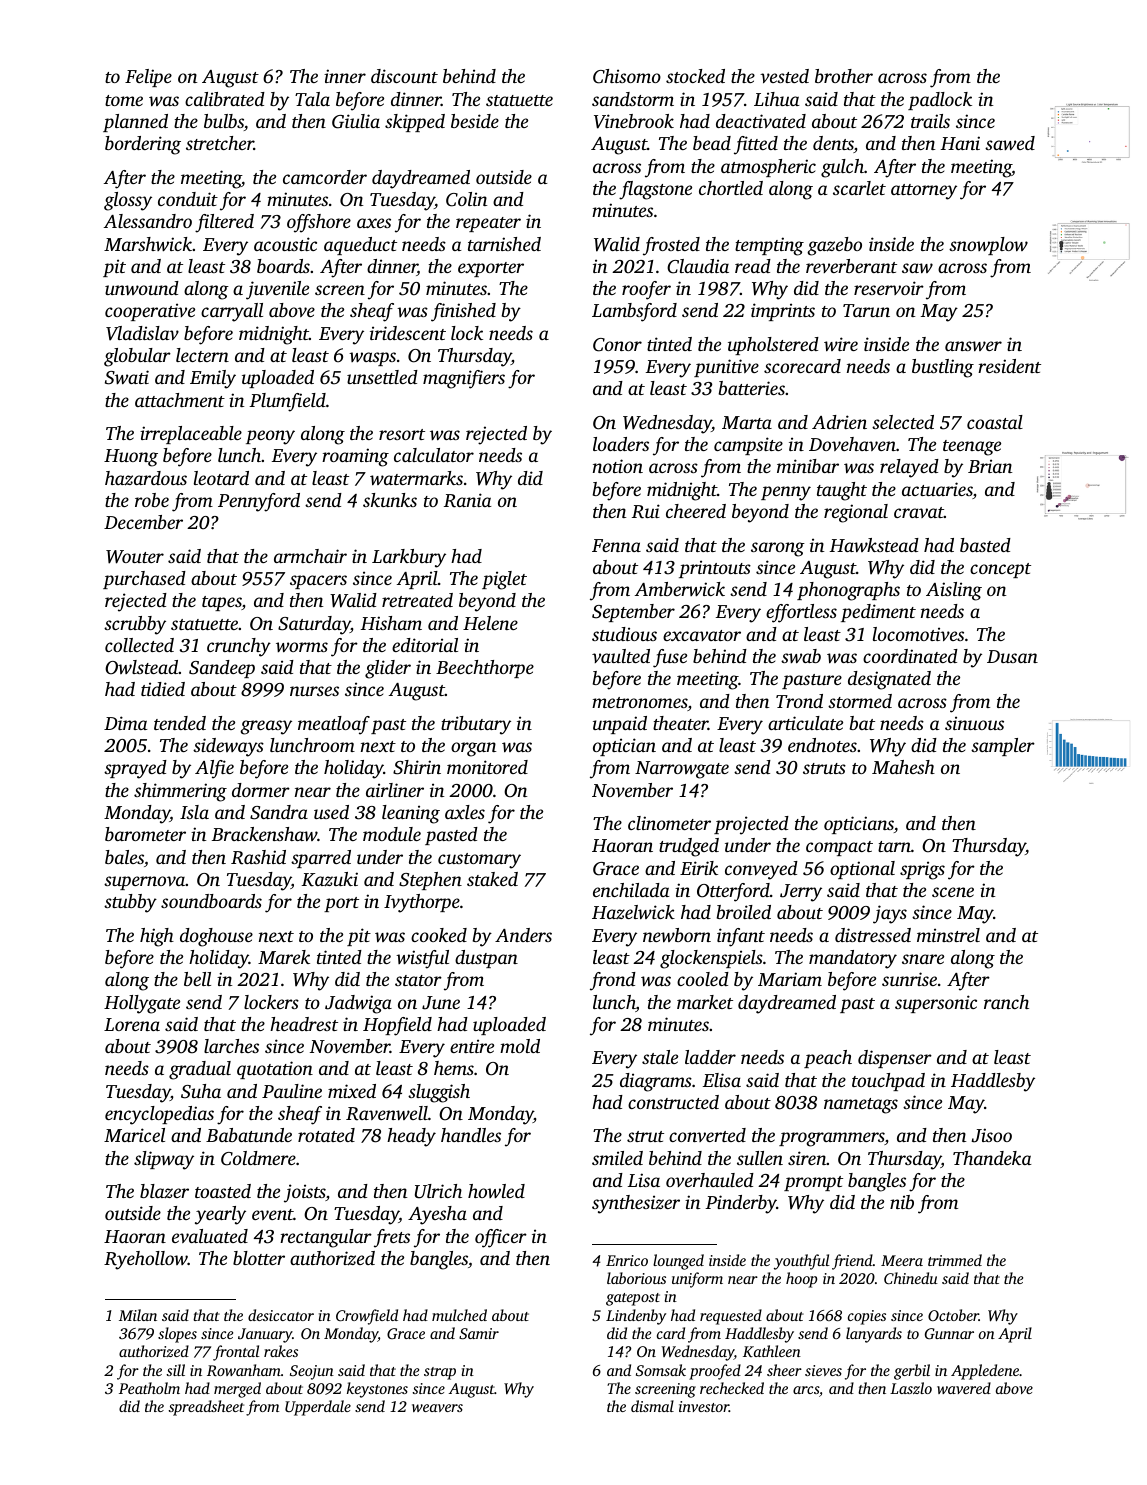  What do you see at coordinates (318, 1408) in the screenshot?
I see `Upperdale` at bounding box center [318, 1408].
